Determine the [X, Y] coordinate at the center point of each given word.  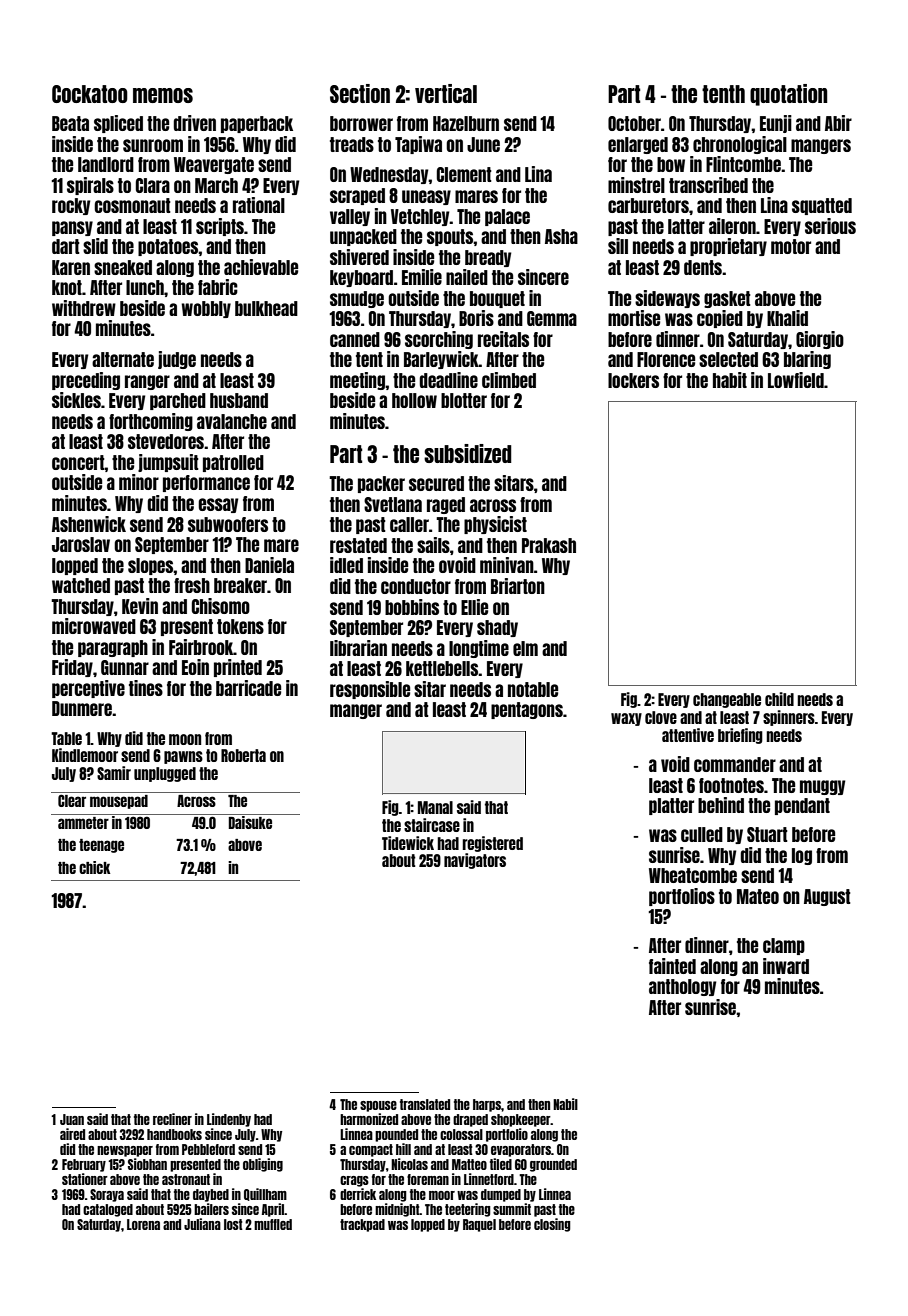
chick [94, 867]
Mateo [758, 896]
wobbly [206, 309]
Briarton [518, 586]
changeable [727, 700]
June [483, 144]
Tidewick [408, 843]
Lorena [143, 1224]
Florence [666, 359]
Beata [70, 123]
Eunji [776, 124]
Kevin [140, 606]
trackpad [362, 1225]
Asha [561, 236]
